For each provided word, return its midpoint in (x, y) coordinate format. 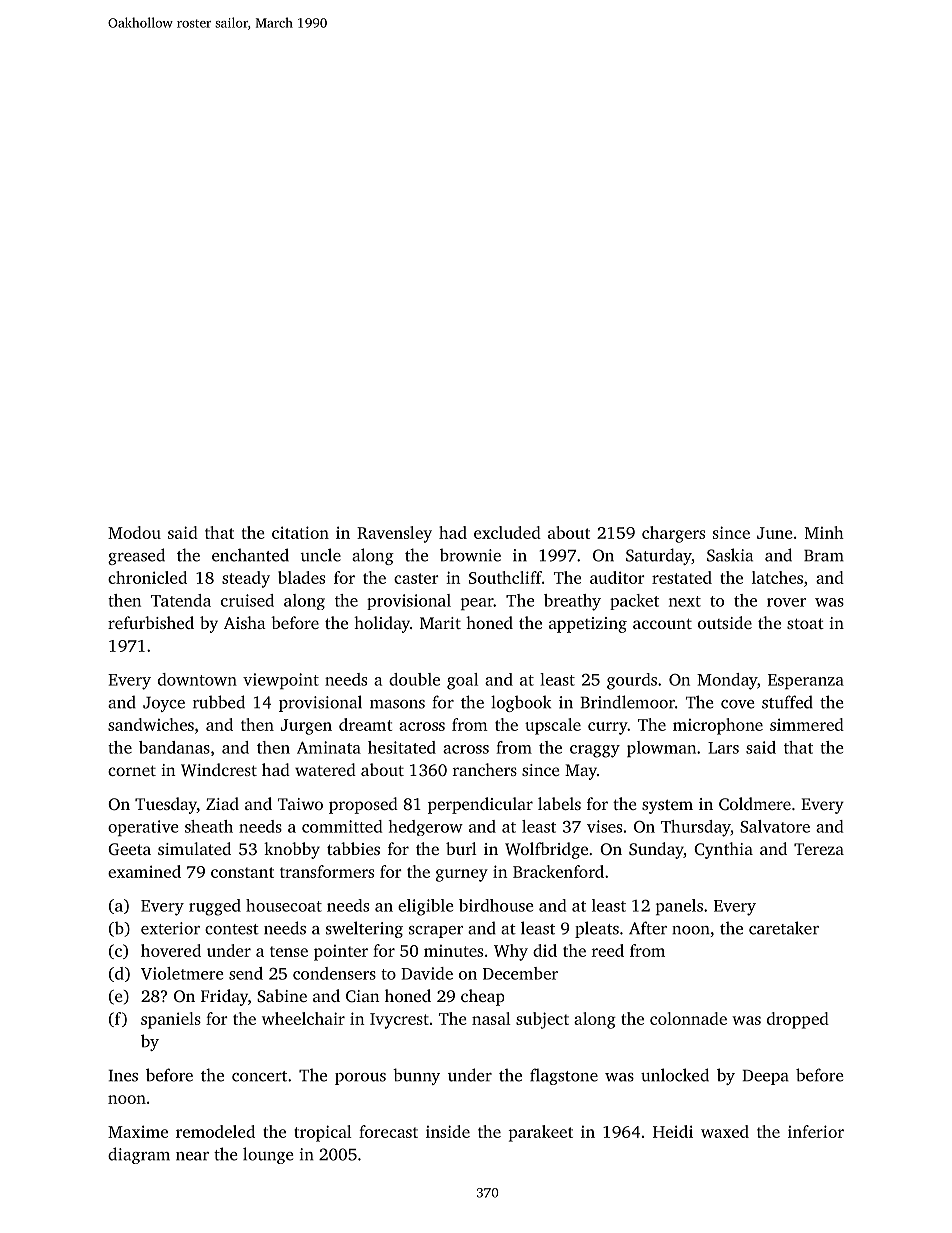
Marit (440, 623)
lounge (268, 1155)
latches (777, 577)
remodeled (215, 1131)
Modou (134, 532)
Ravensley (394, 534)
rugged (215, 907)
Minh (824, 532)
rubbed (219, 702)
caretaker (784, 928)
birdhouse (496, 905)
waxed (725, 1131)
